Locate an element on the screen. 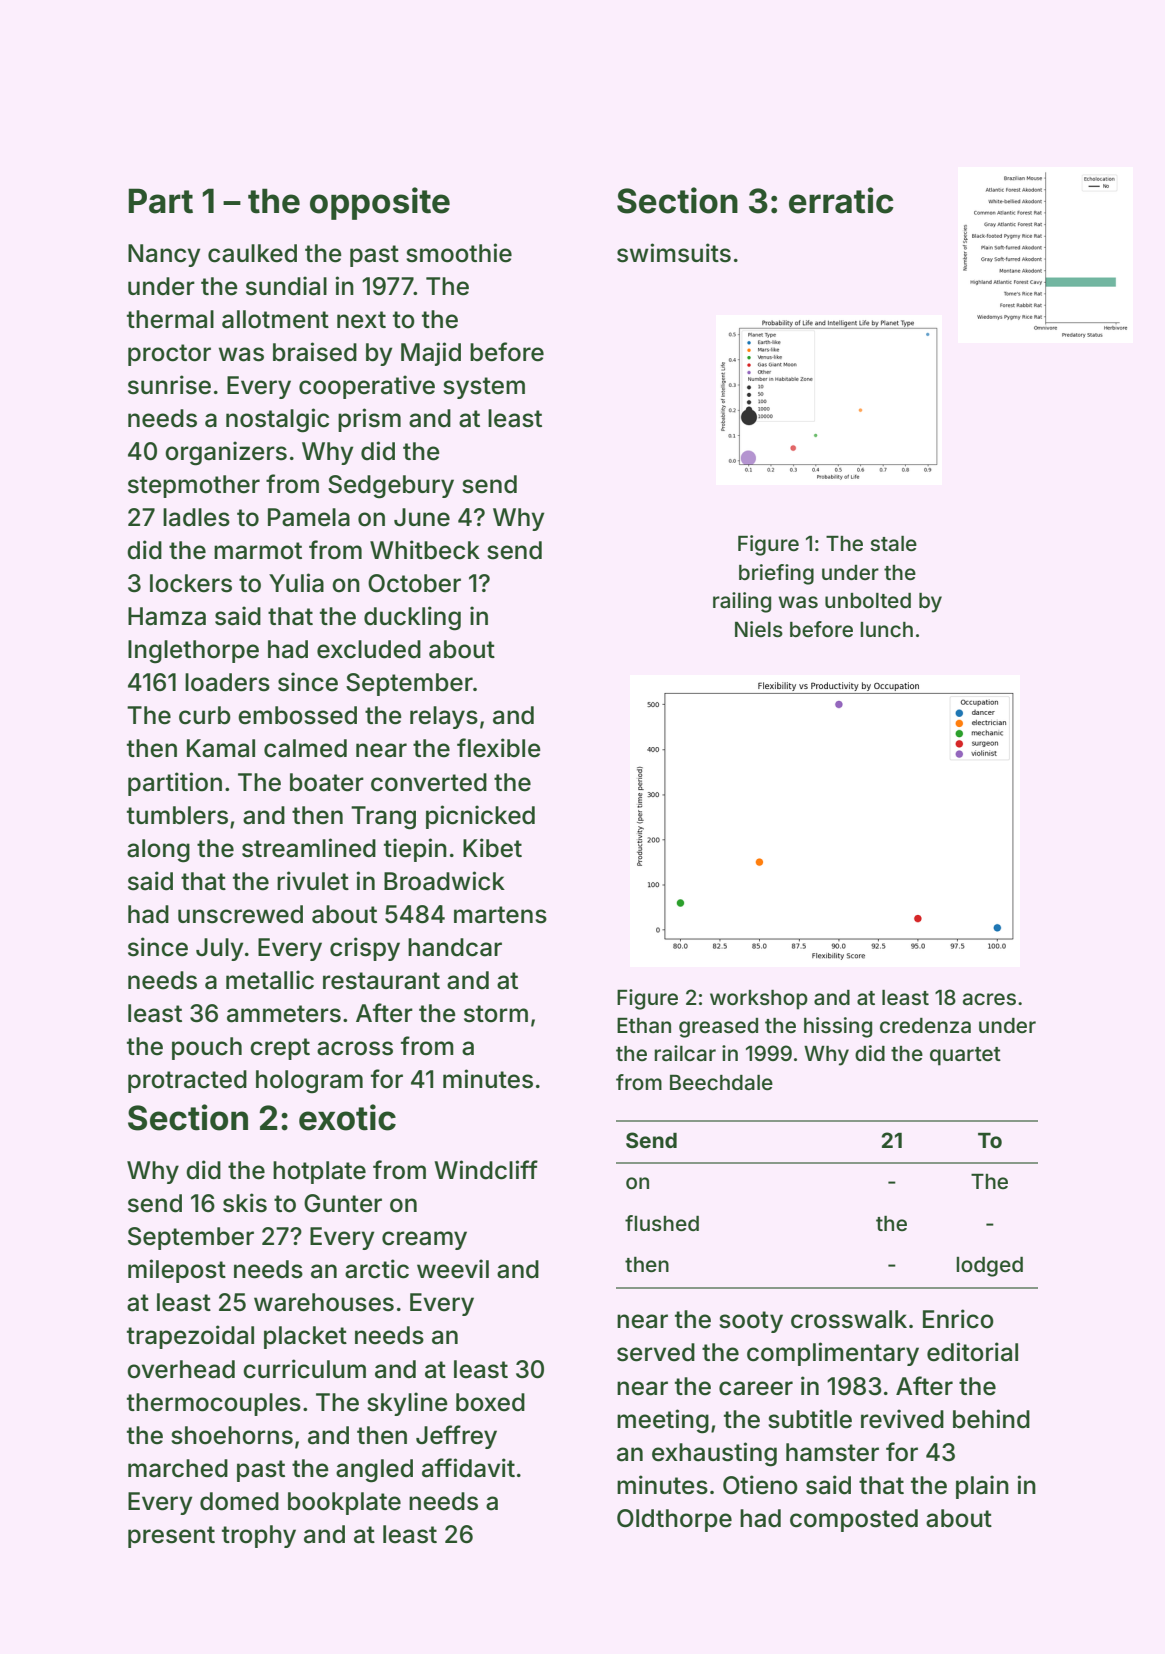 The image size is (1165, 1654). stale is located at coordinates (893, 543).
